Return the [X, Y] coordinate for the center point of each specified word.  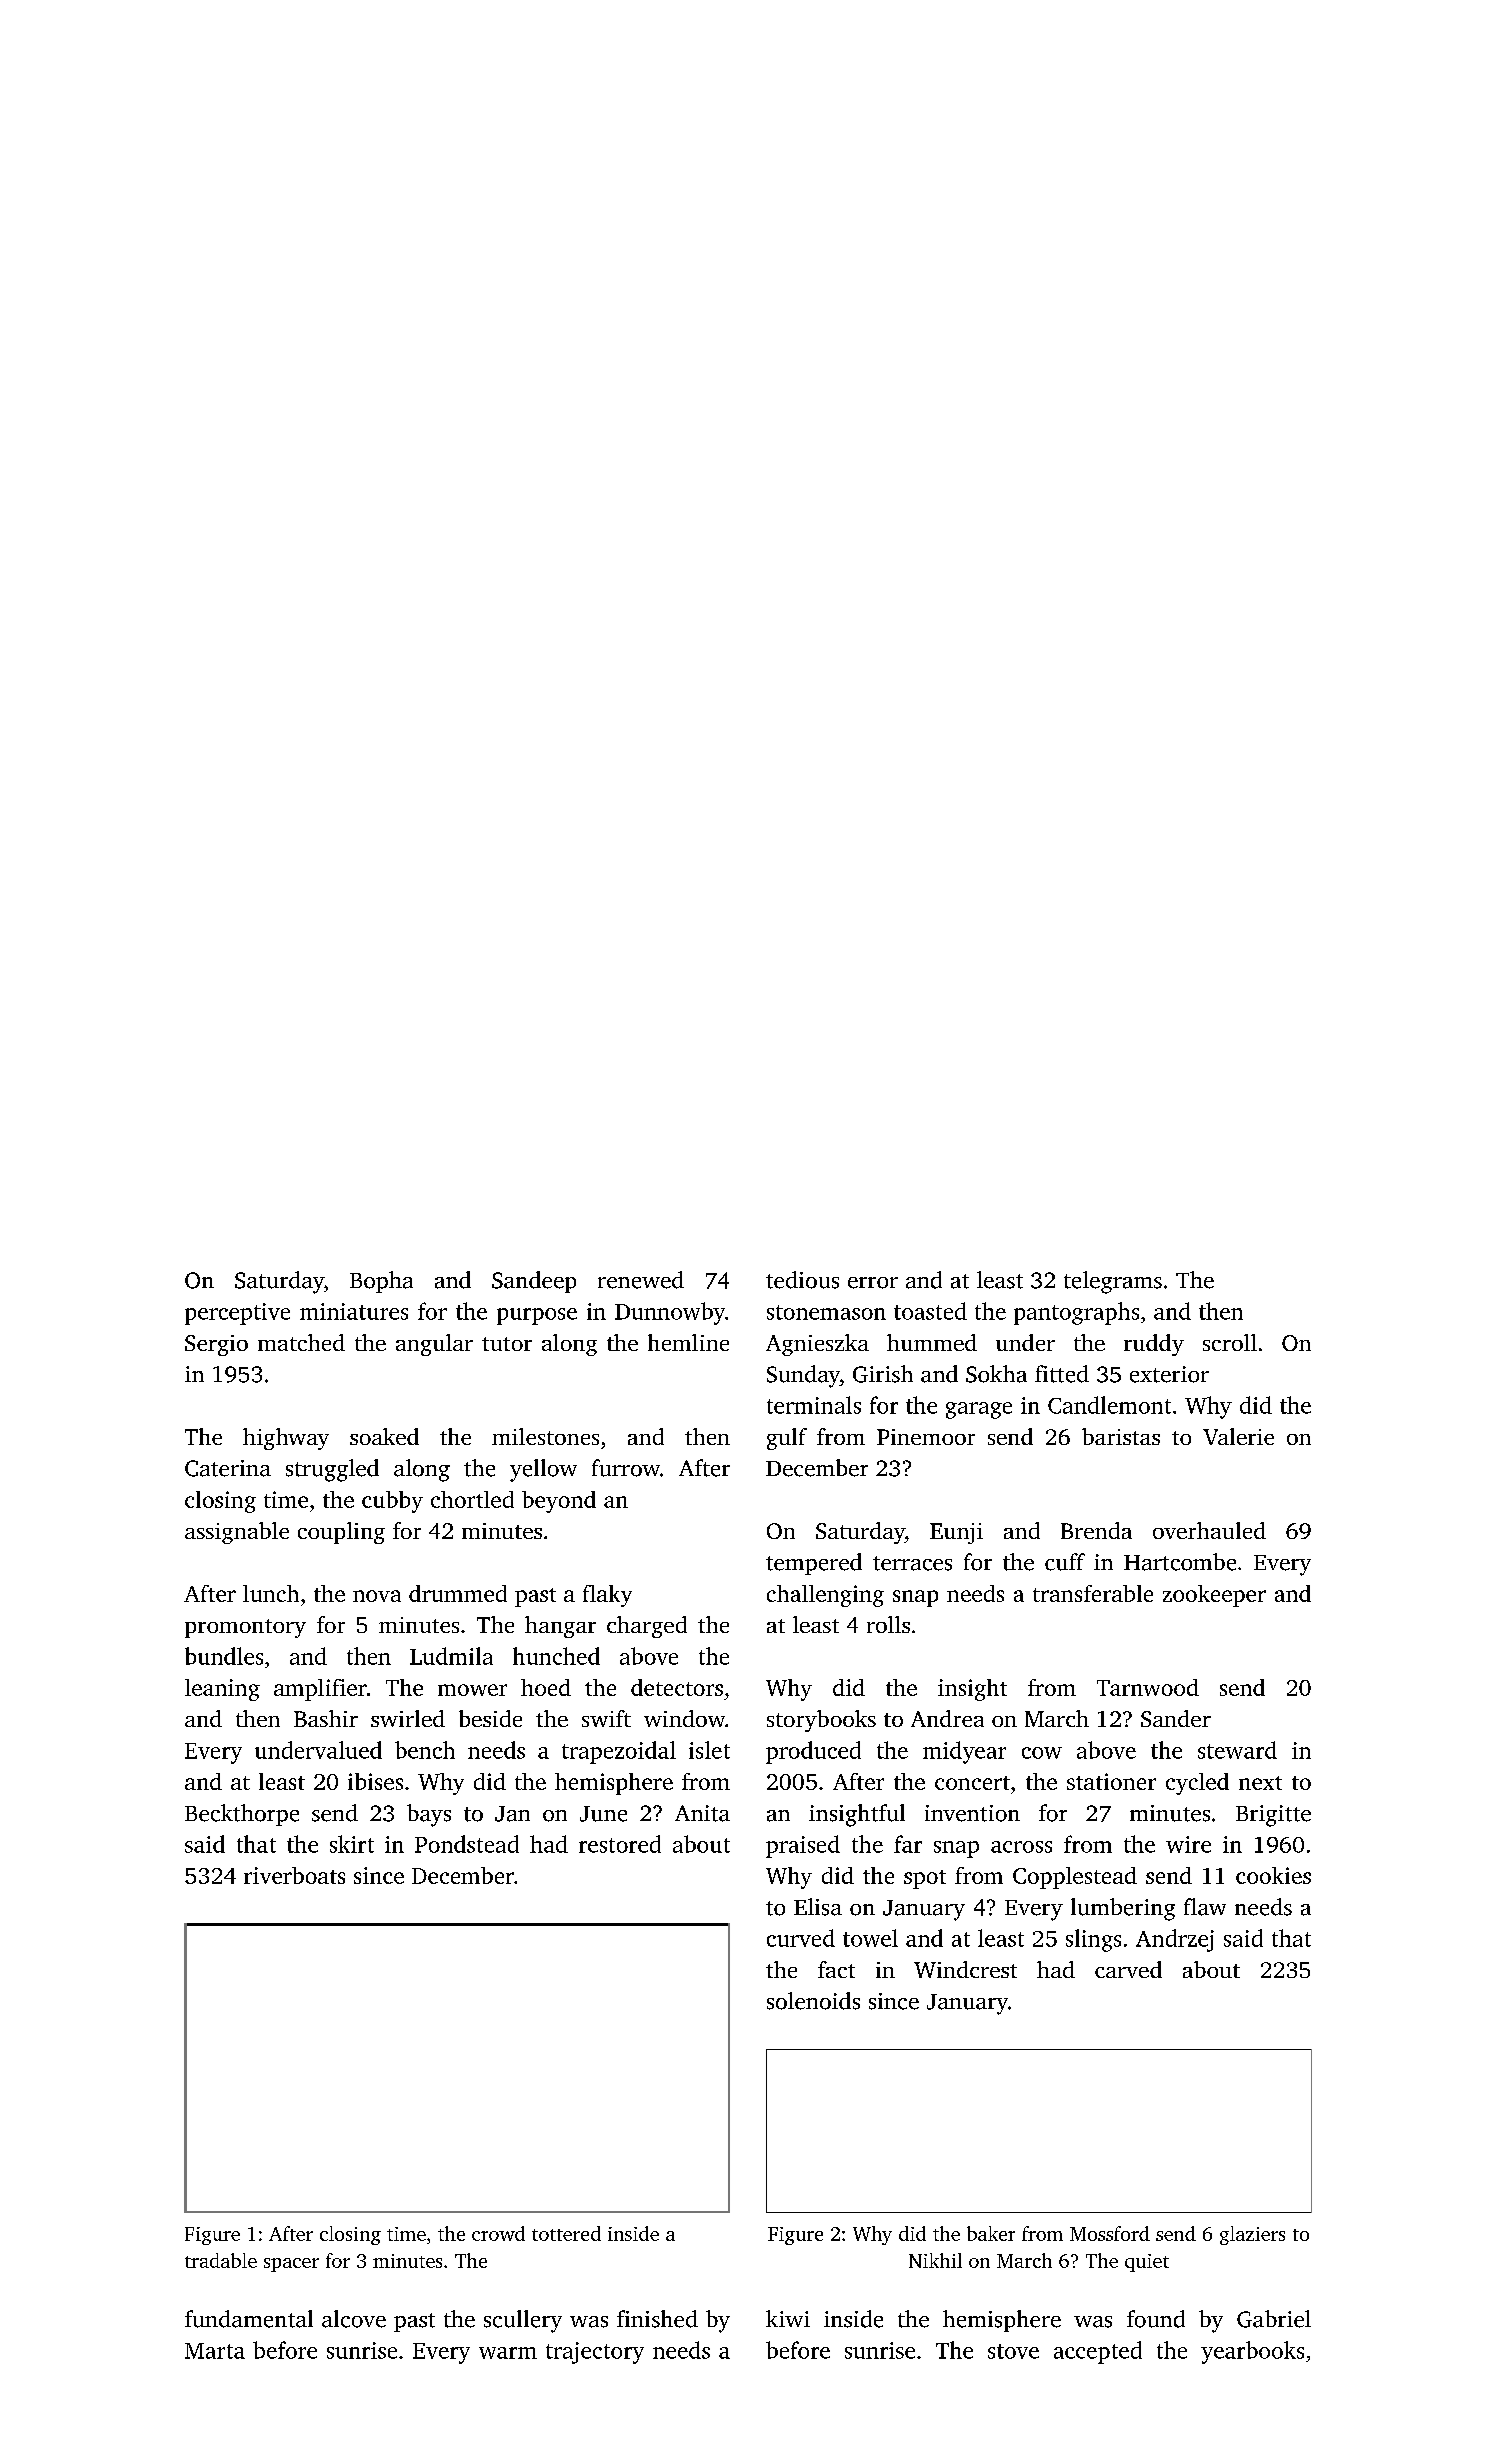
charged [647, 1627]
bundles [224, 1656]
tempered [814, 1564]
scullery [523, 2321]
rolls [888, 1624]
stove [1013, 2351]
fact [836, 1969]
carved [1128, 1969]
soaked [384, 1436]
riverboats [294, 1875]
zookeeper [1214, 1596]
